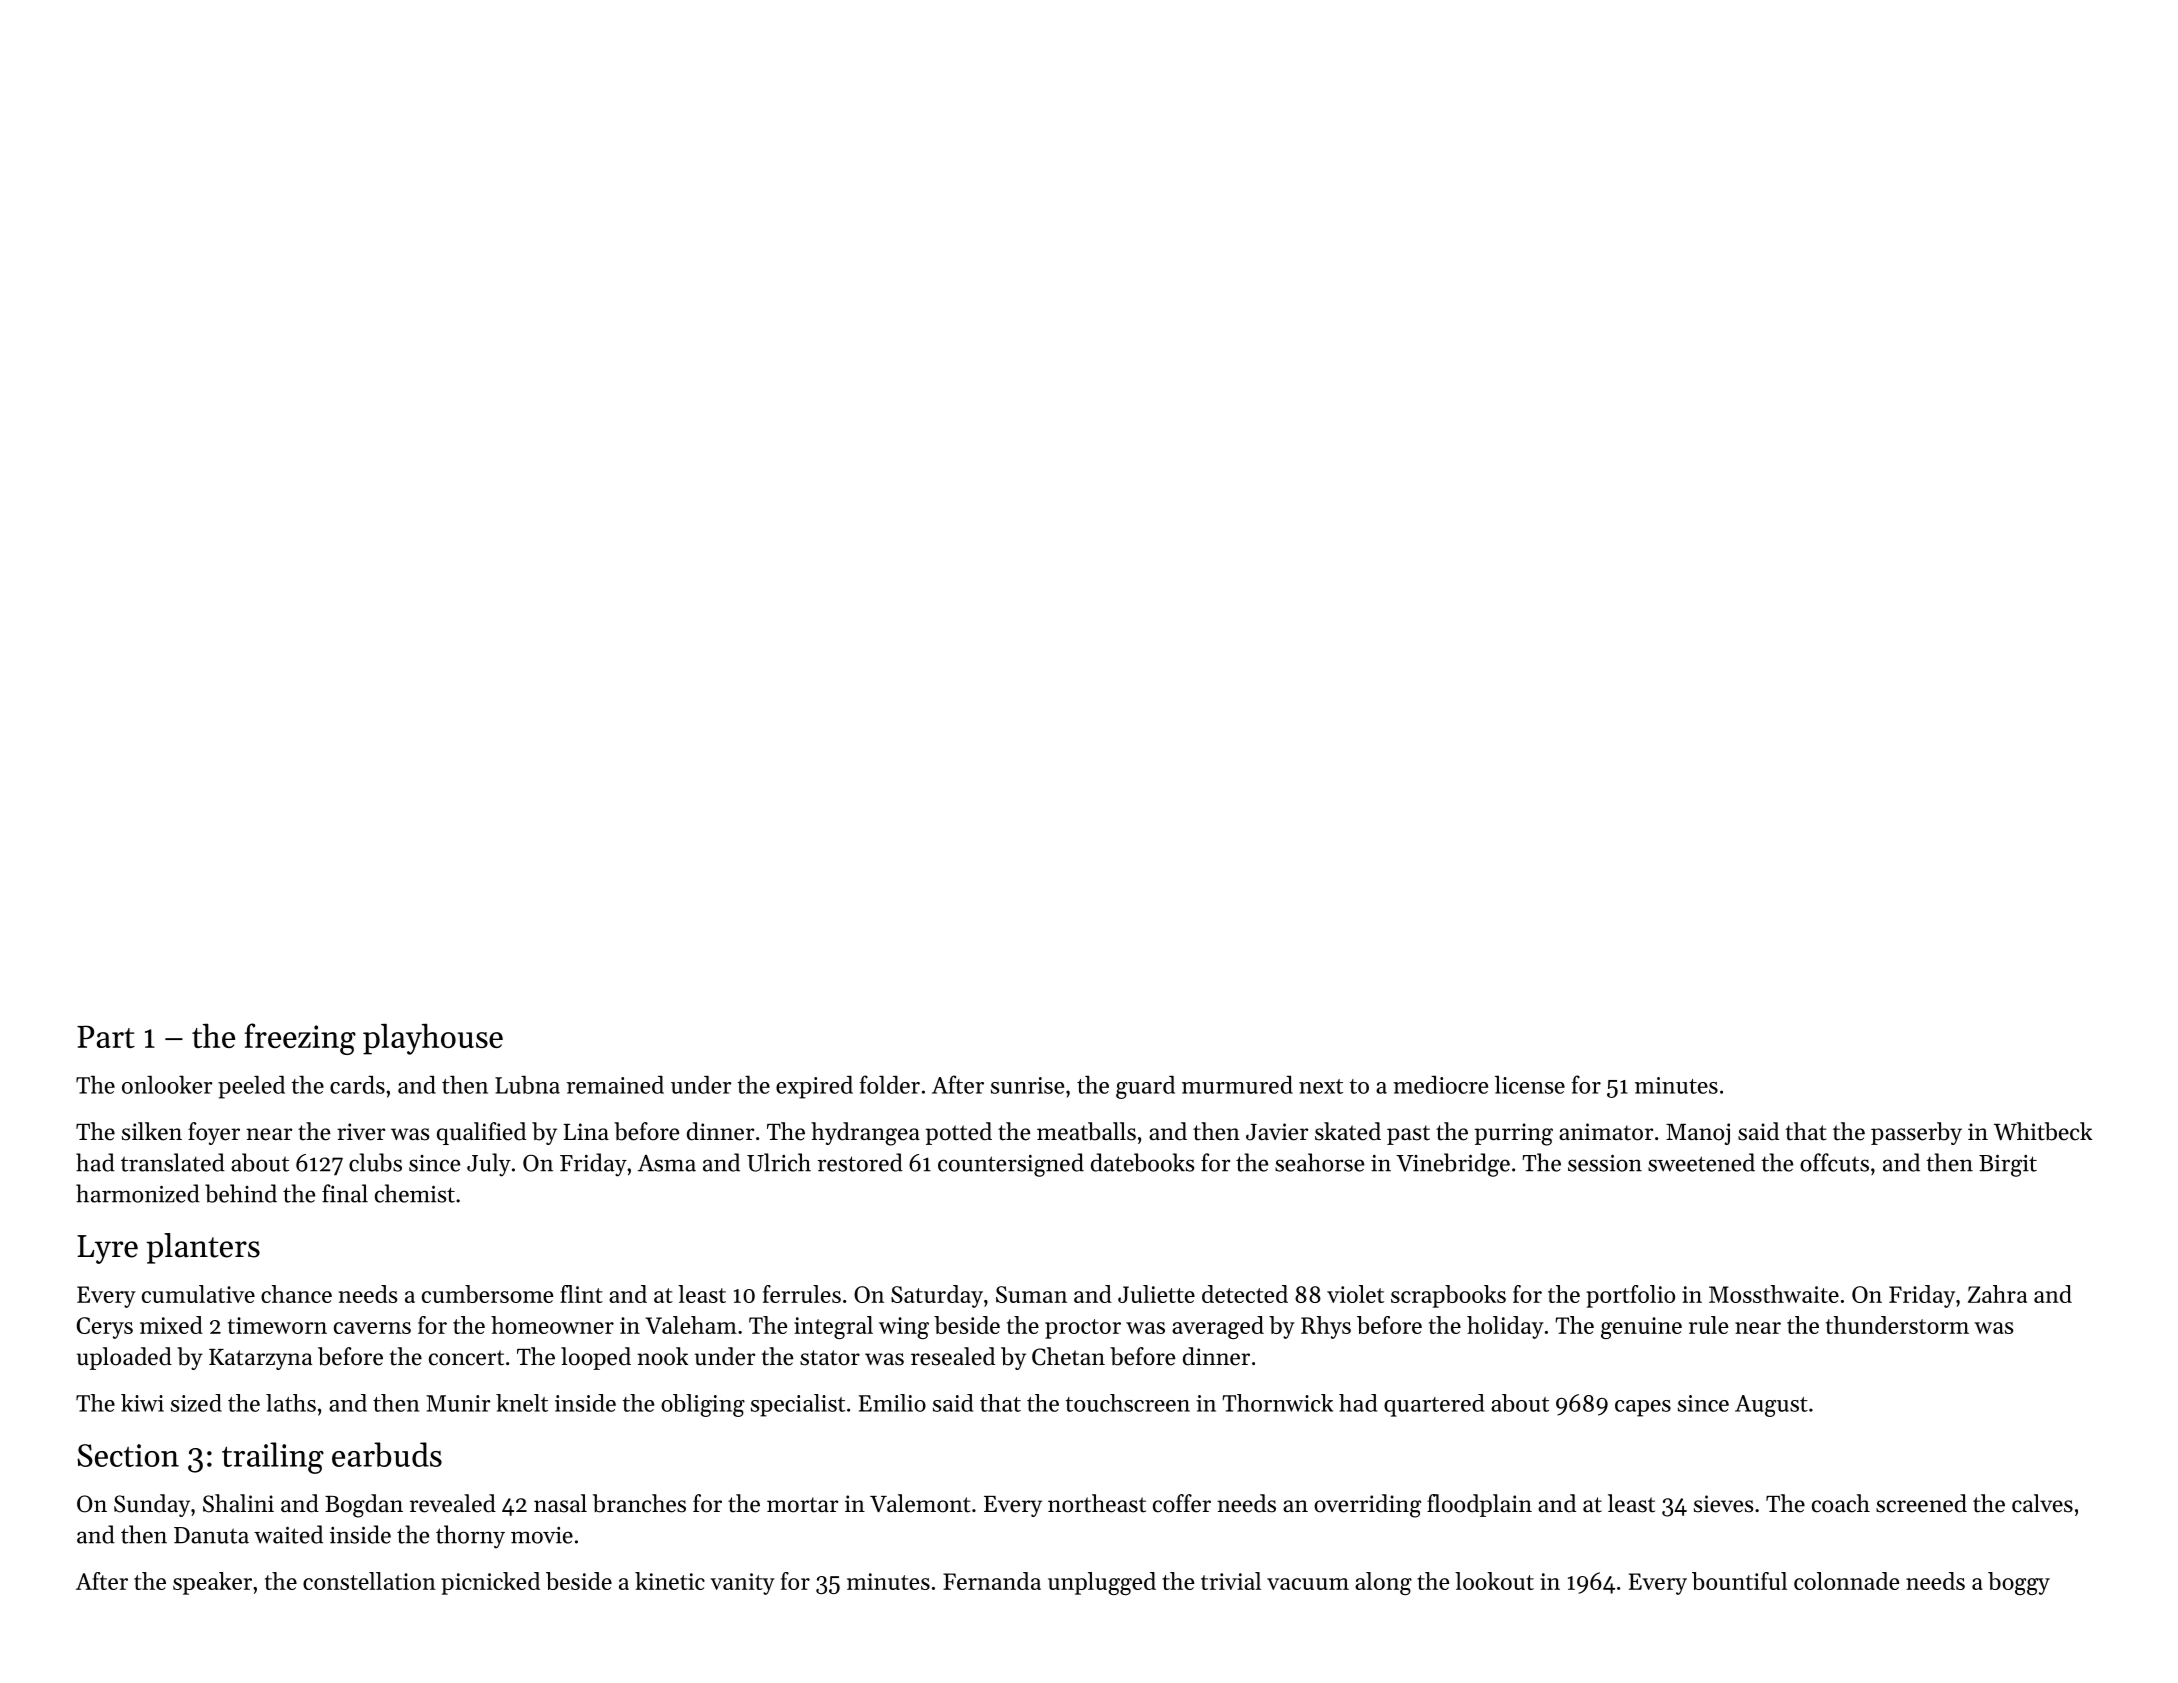 The width and height of the image is (2178, 1683). Describe the element at coordinates (433, 1039) in the image. I see `playhouse` at that location.
